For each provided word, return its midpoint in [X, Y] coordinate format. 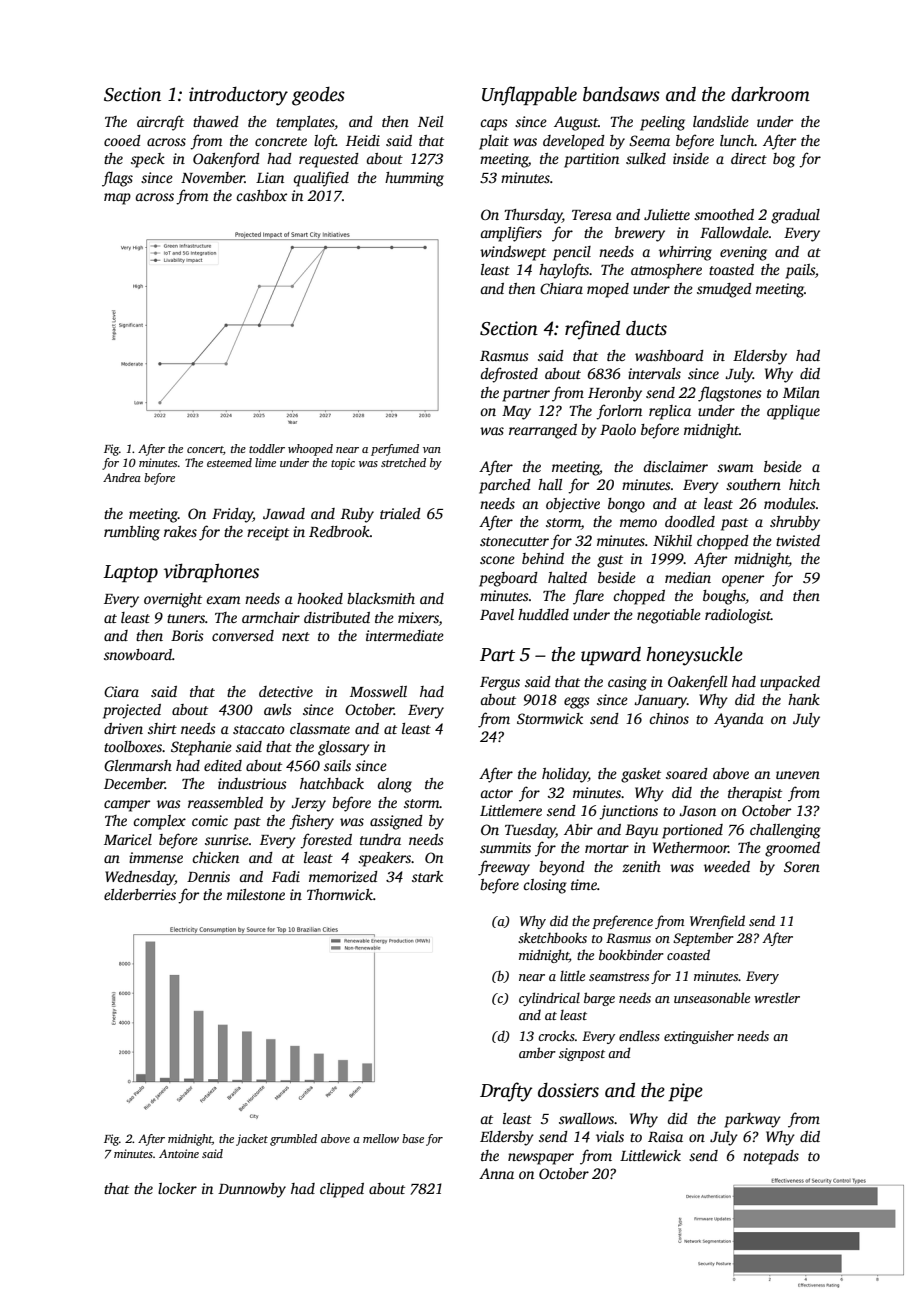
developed [574, 142]
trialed [400, 513]
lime [265, 462]
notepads [771, 1157]
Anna [496, 1173]
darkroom [770, 94]
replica [670, 412]
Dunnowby [252, 1190]
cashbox [261, 195]
